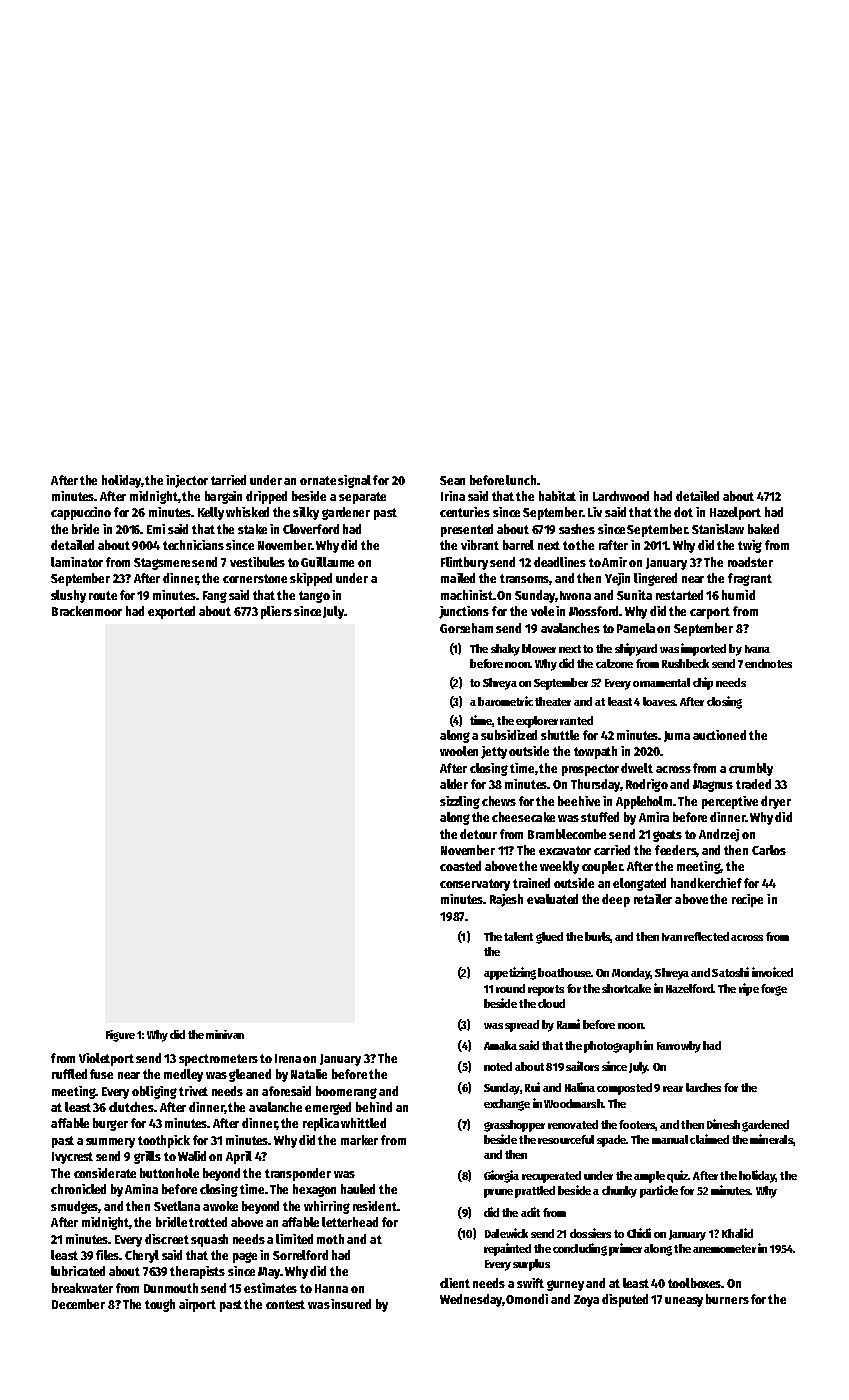  I want to click on marker, so click(359, 1140).
